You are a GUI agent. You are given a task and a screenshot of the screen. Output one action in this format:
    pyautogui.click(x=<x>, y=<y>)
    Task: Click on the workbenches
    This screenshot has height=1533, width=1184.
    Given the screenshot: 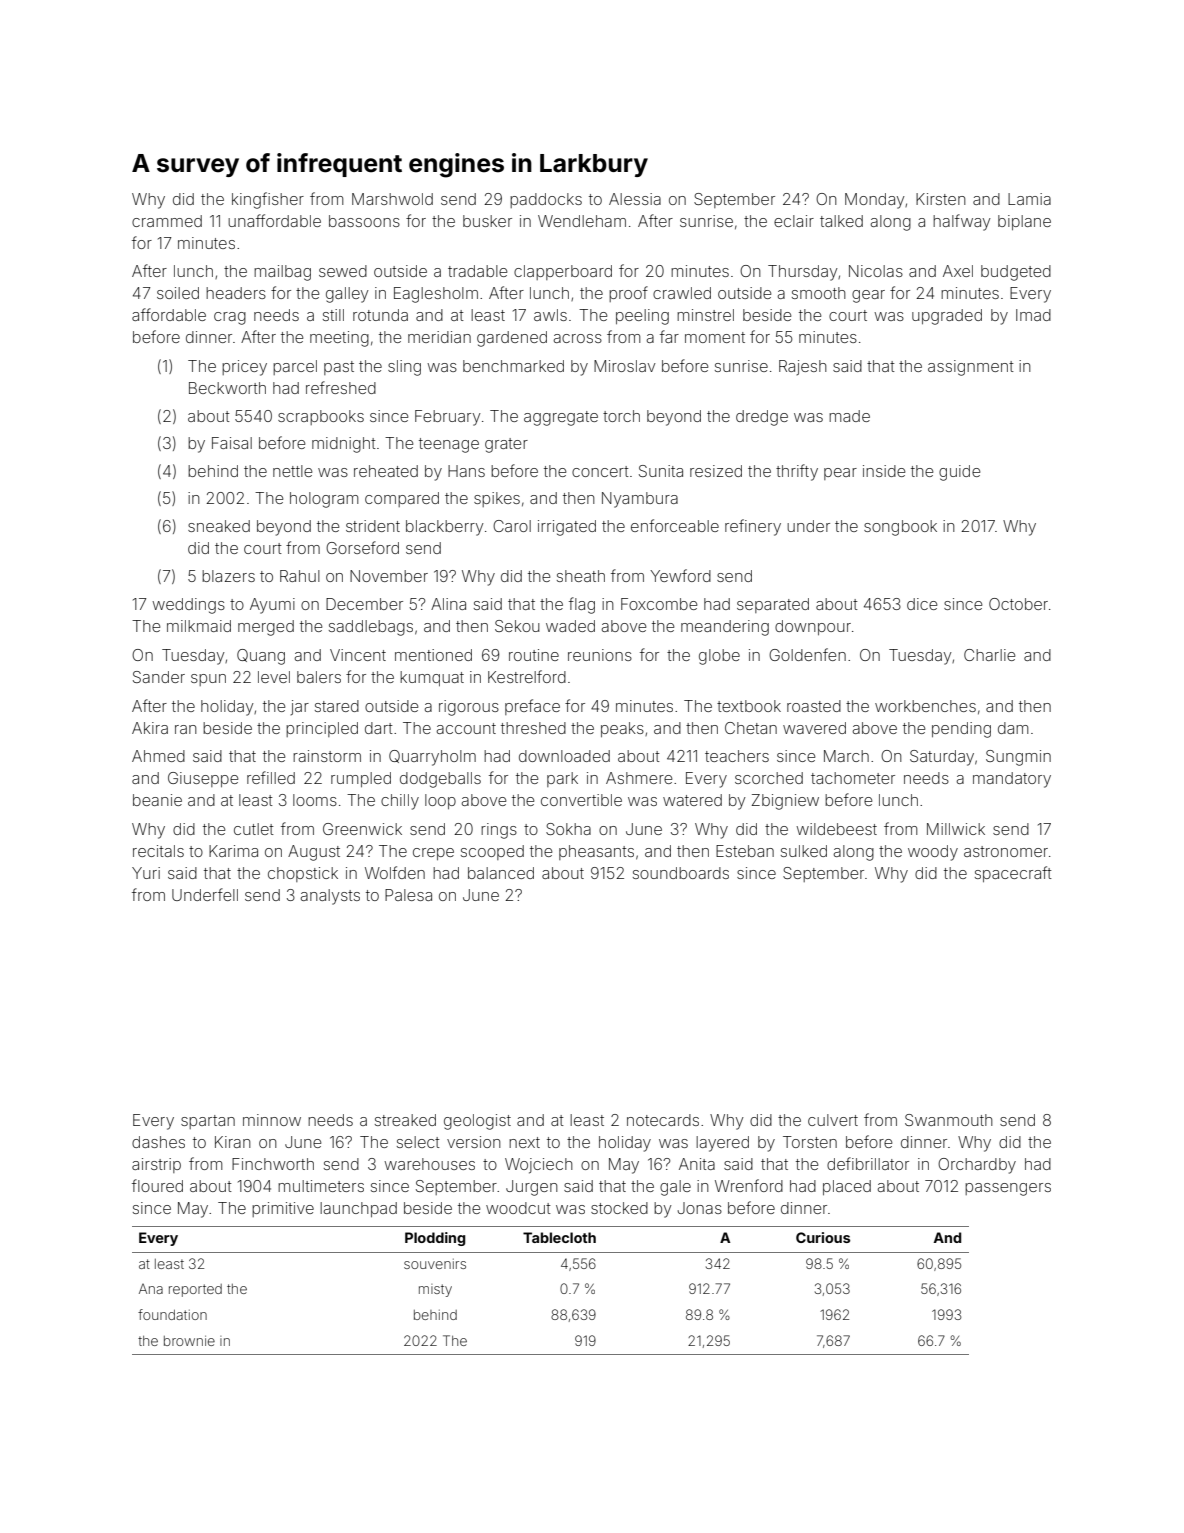 What is the action you would take?
    pyautogui.click(x=925, y=706)
